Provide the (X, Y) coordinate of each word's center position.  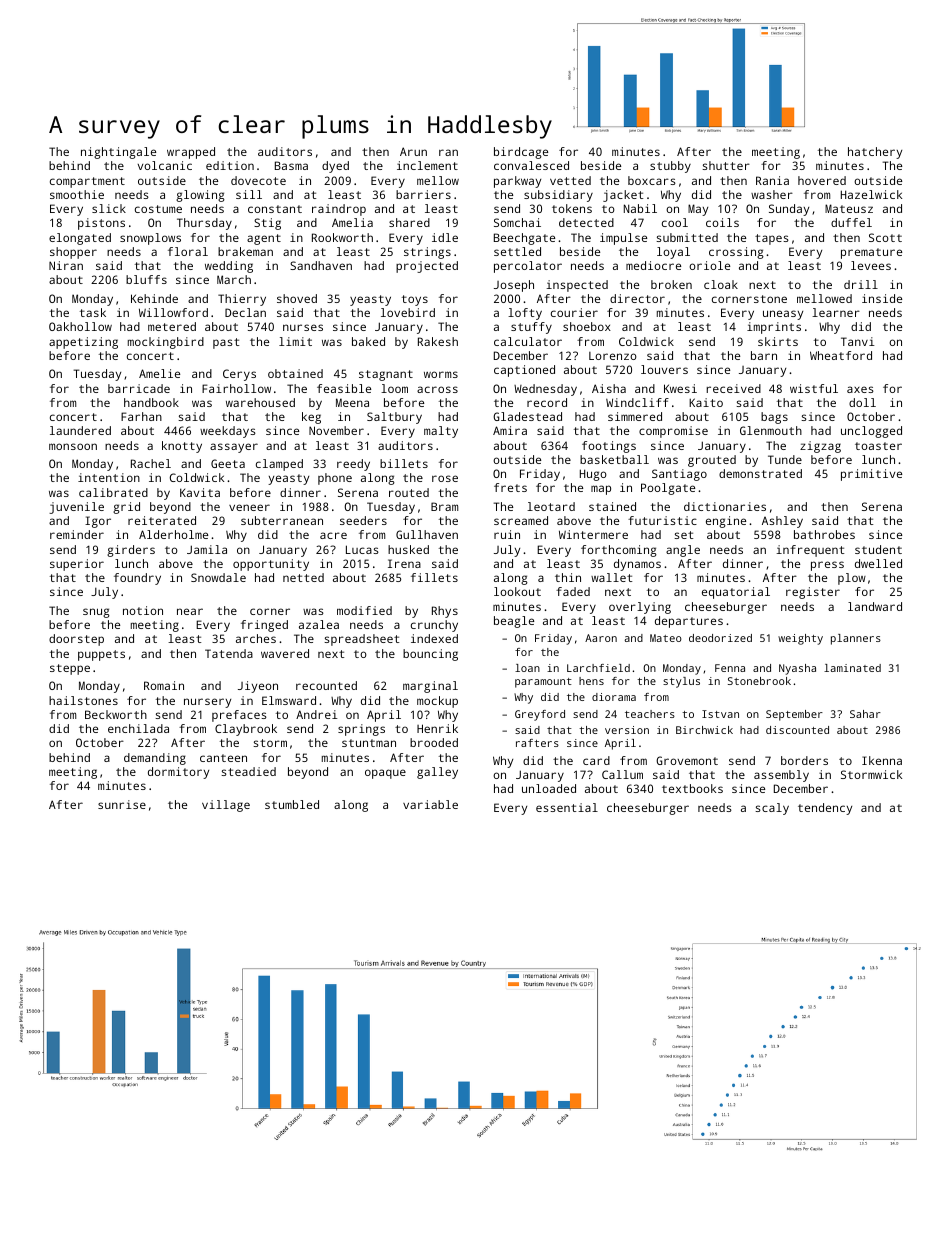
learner (836, 312)
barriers (423, 194)
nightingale (118, 153)
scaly (772, 809)
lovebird (408, 312)
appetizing (83, 343)
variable (430, 804)
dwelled (878, 563)
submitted (687, 237)
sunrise (122, 804)
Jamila (207, 549)
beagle (514, 622)
